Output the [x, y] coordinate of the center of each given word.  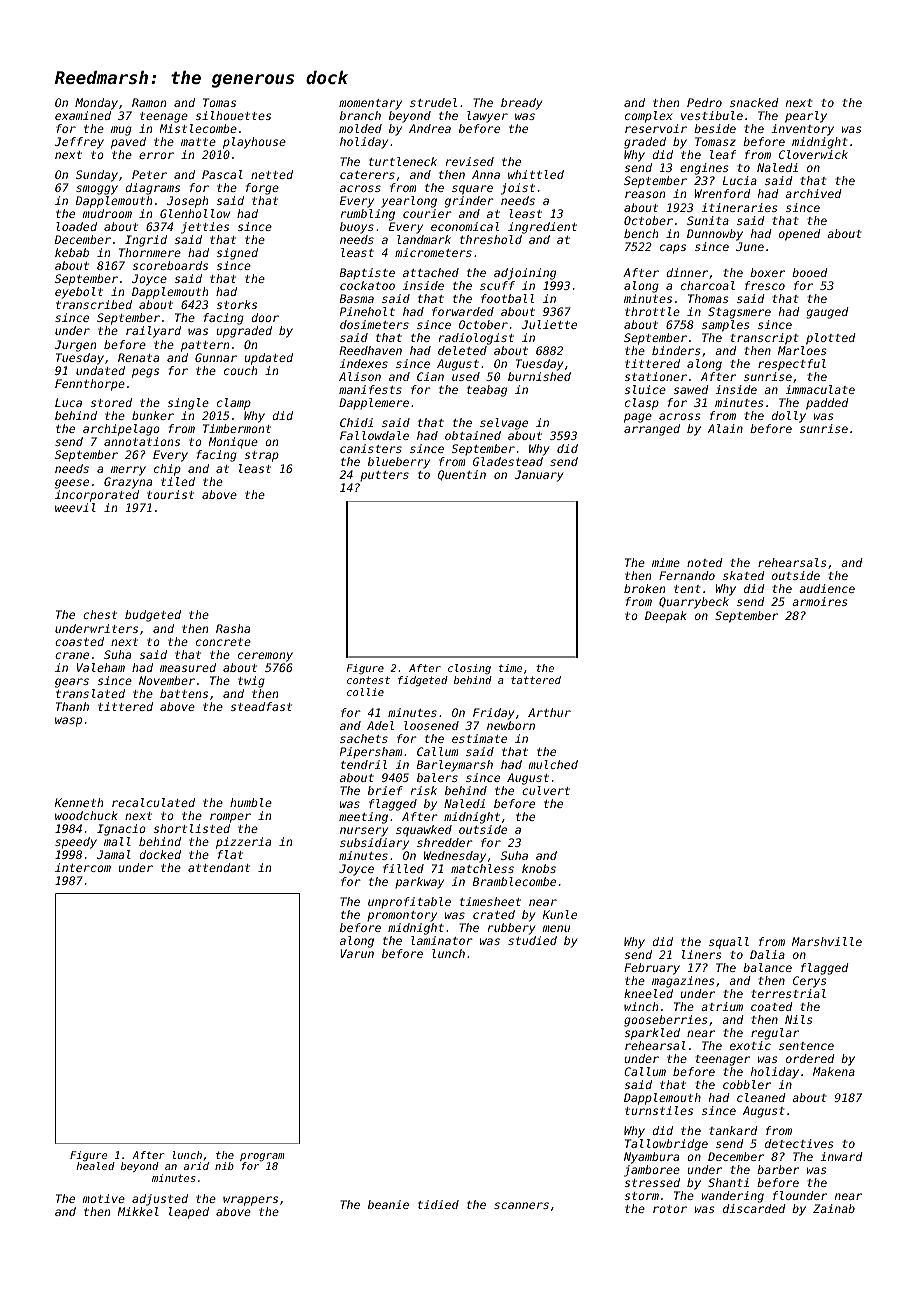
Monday [96, 104]
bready [521, 104]
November [167, 680]
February [652, 969]
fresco [765, 285]
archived [813, 193]
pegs [145, 373]
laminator [442, 940]
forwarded [463, 311]
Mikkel [138, 1211]
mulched [553, 764]
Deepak [665, 617]
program [262, 1157]
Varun [357, 953]
